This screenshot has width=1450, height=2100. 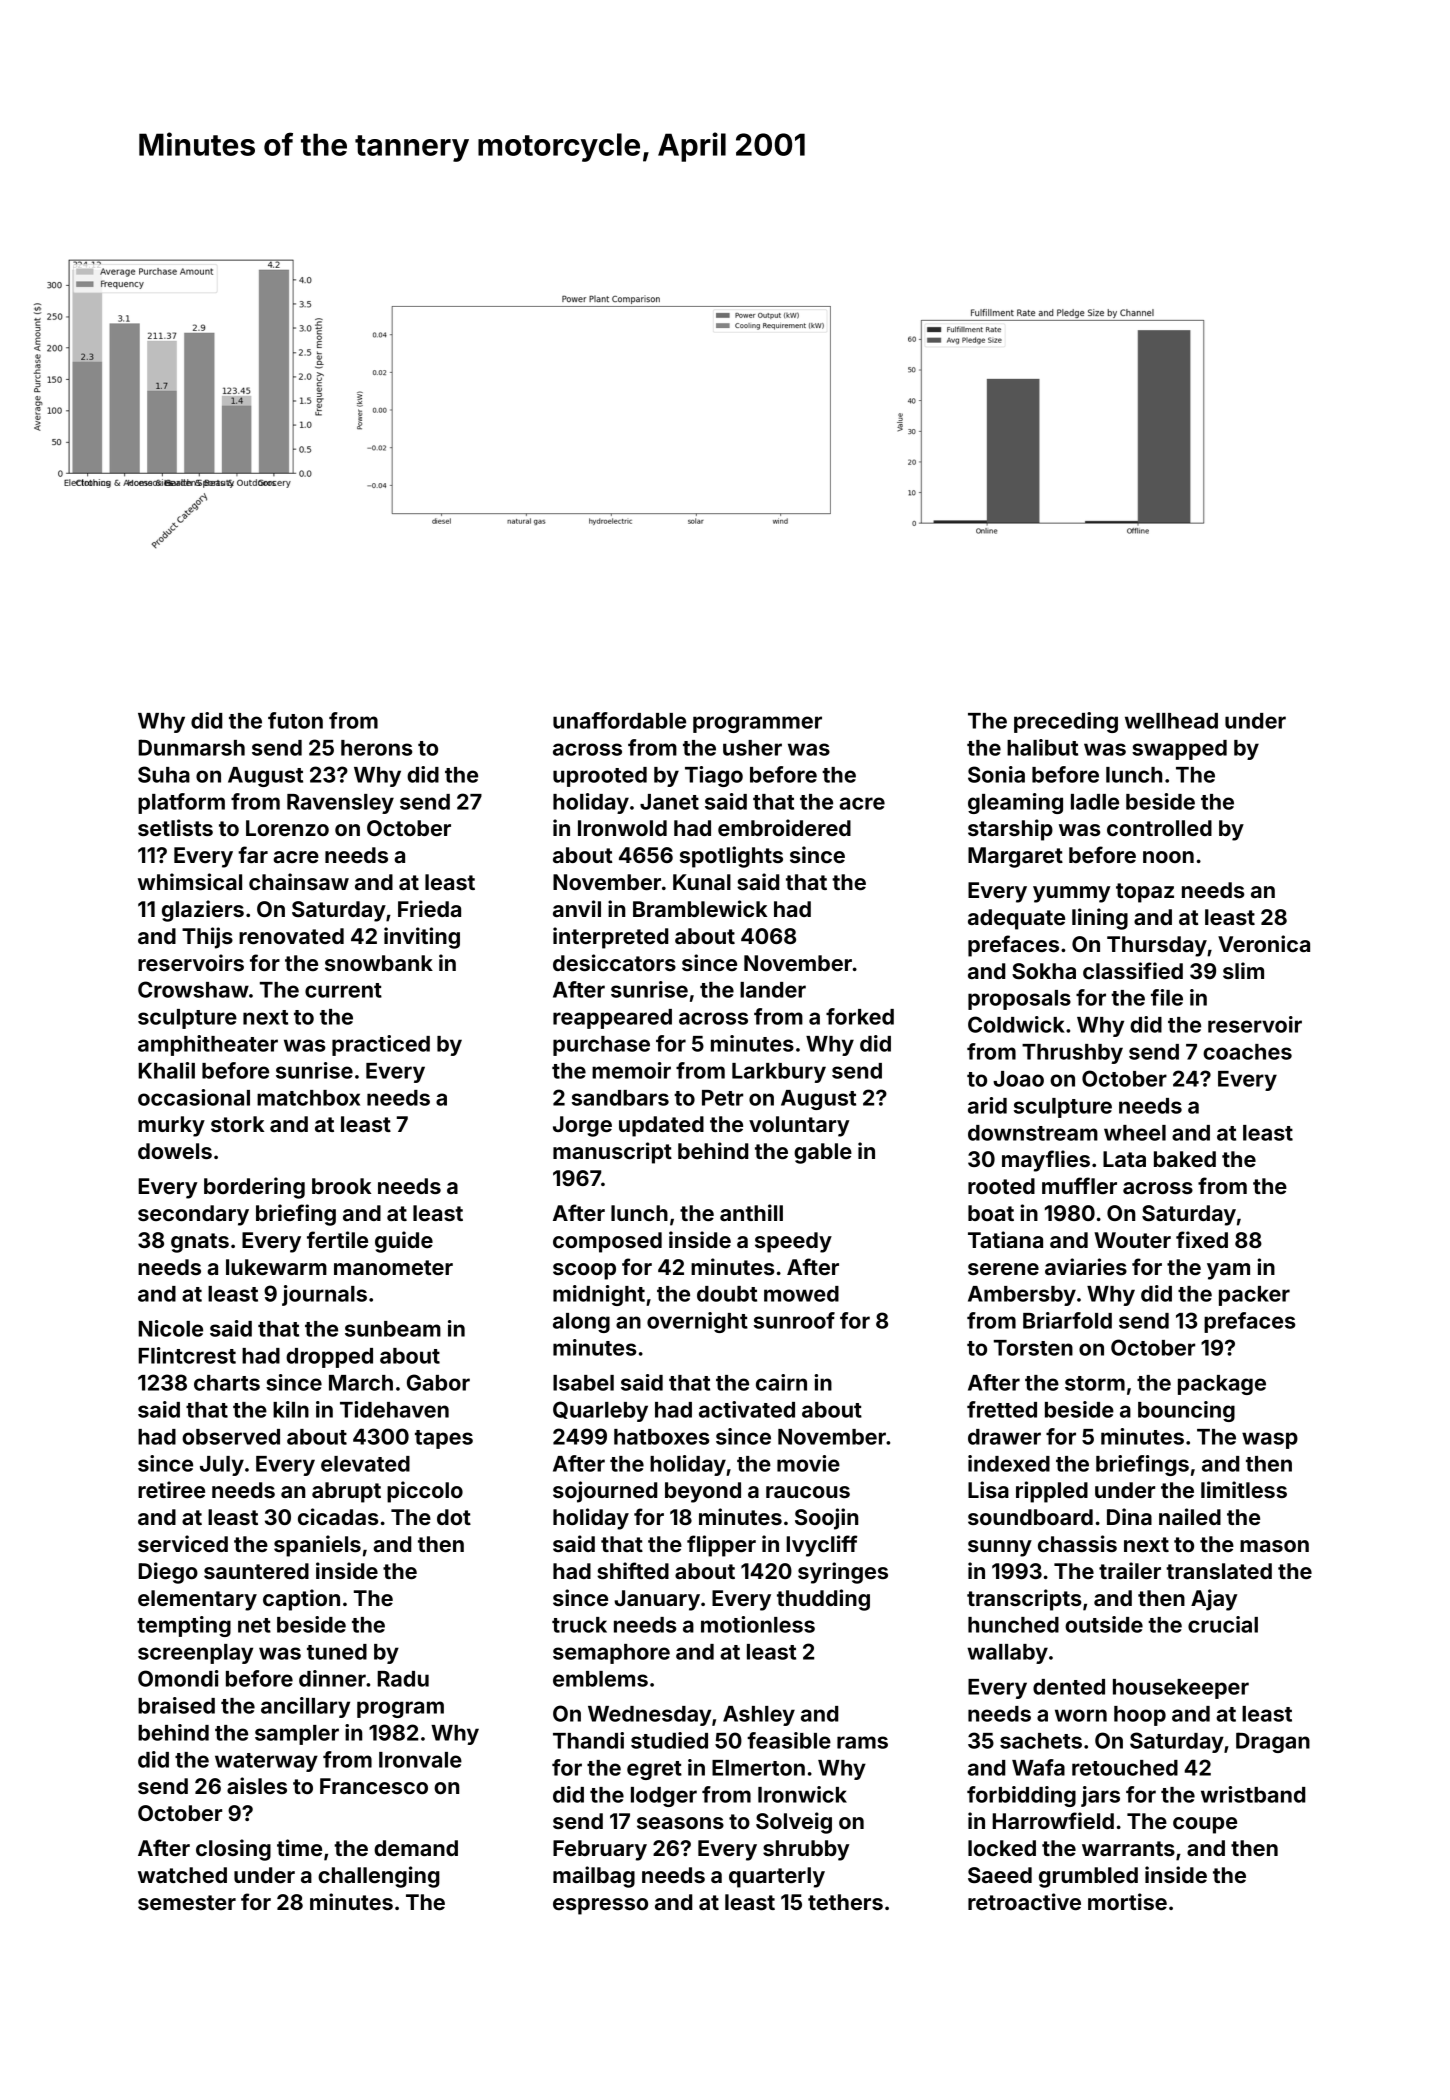 I want to click on Isabel, so click(x=583, y=1383).
